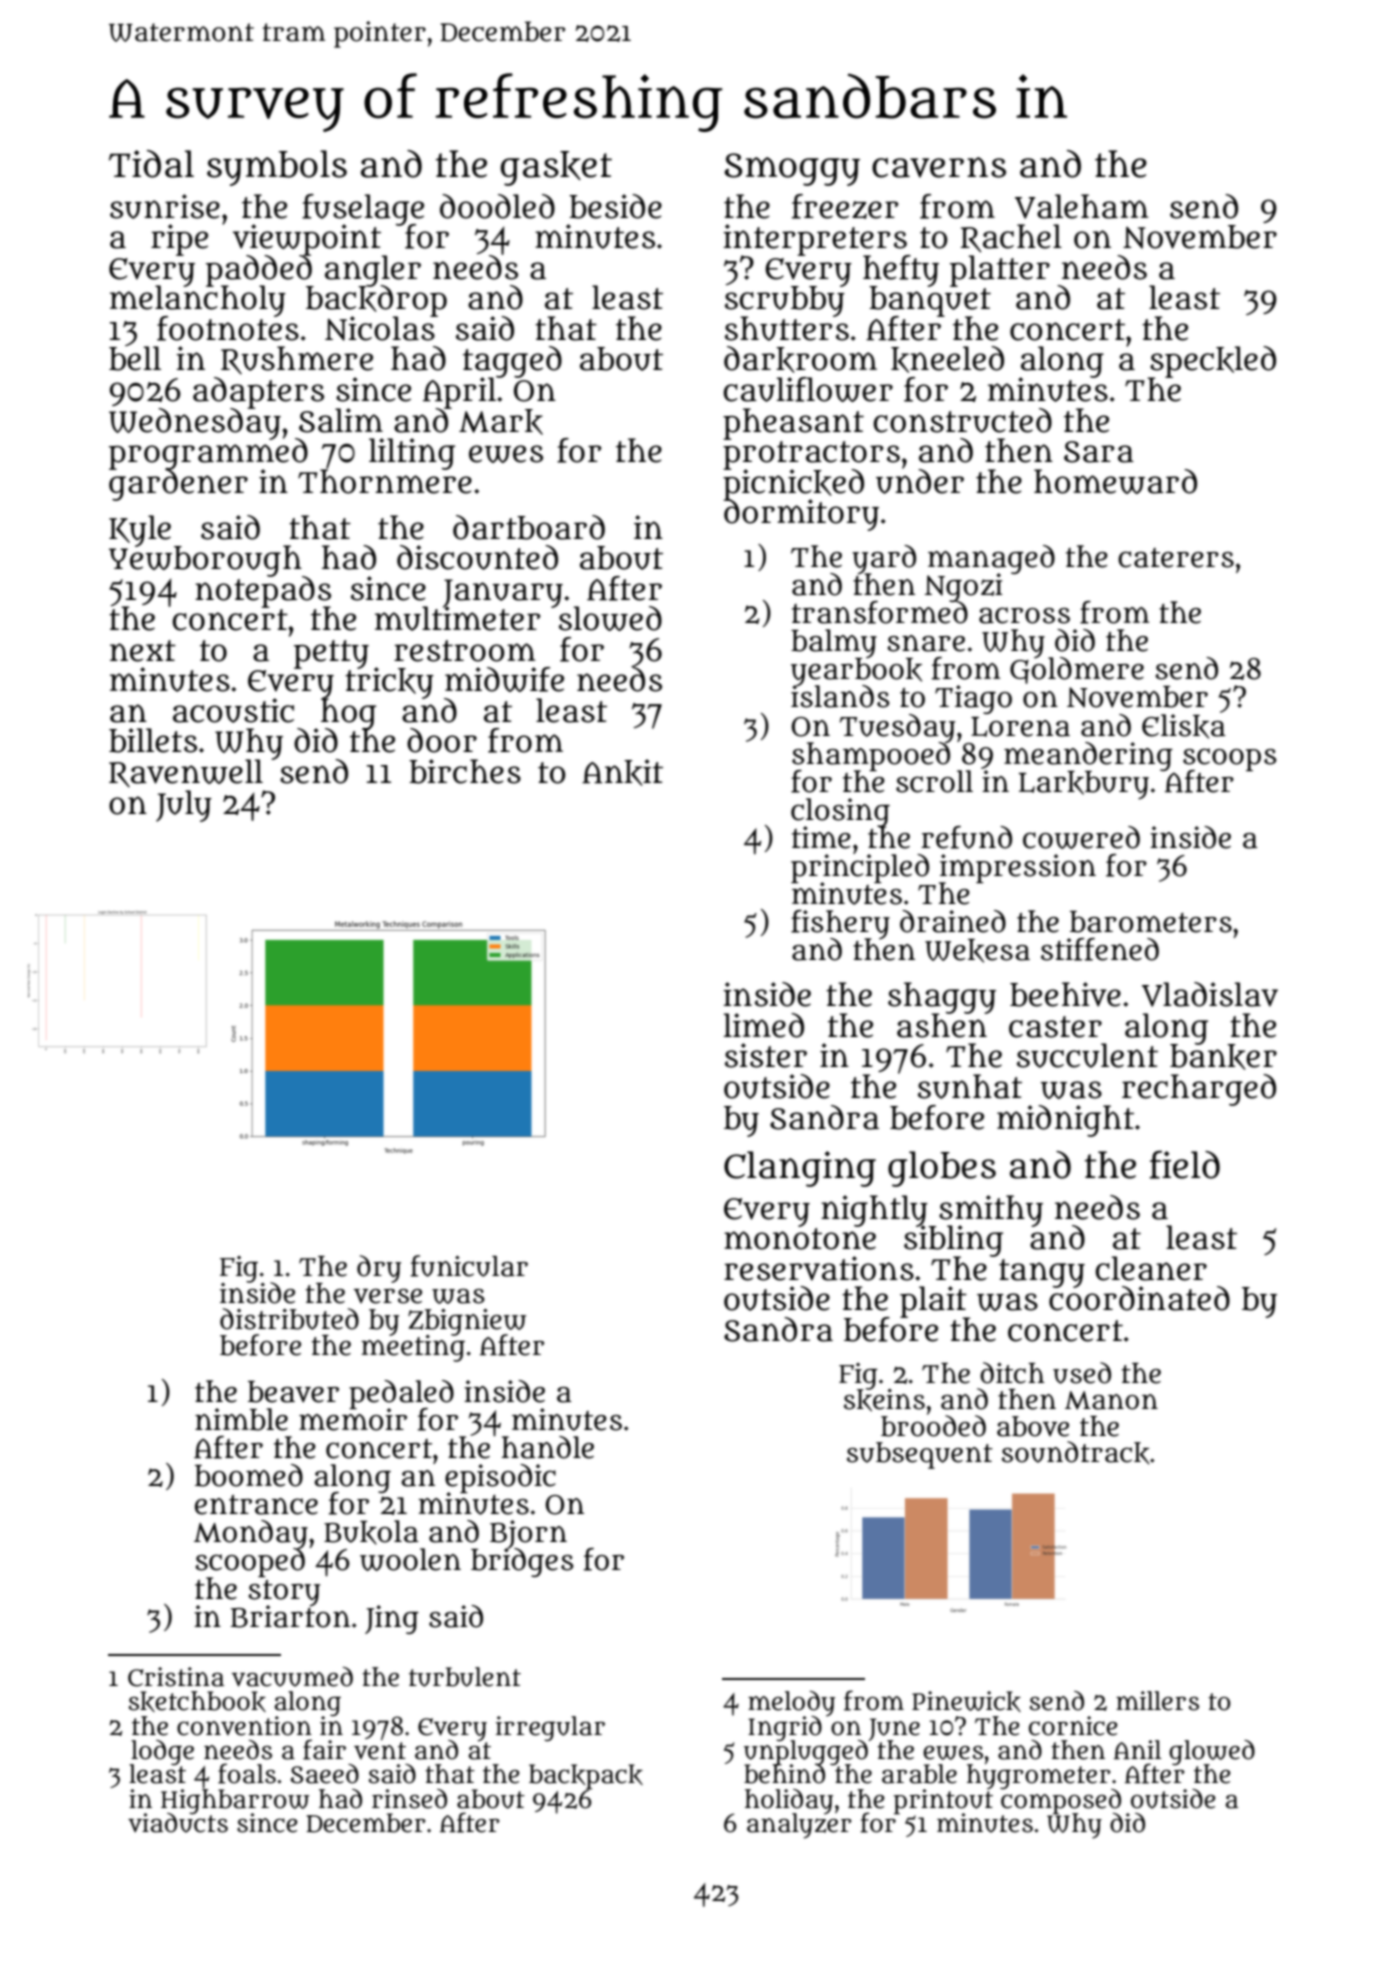 The height and width of the image is (1969, 1386). What do you see at coordinates (325, 1774) in the image?
I see `Saeed` at bounding box center [325, 1774].
